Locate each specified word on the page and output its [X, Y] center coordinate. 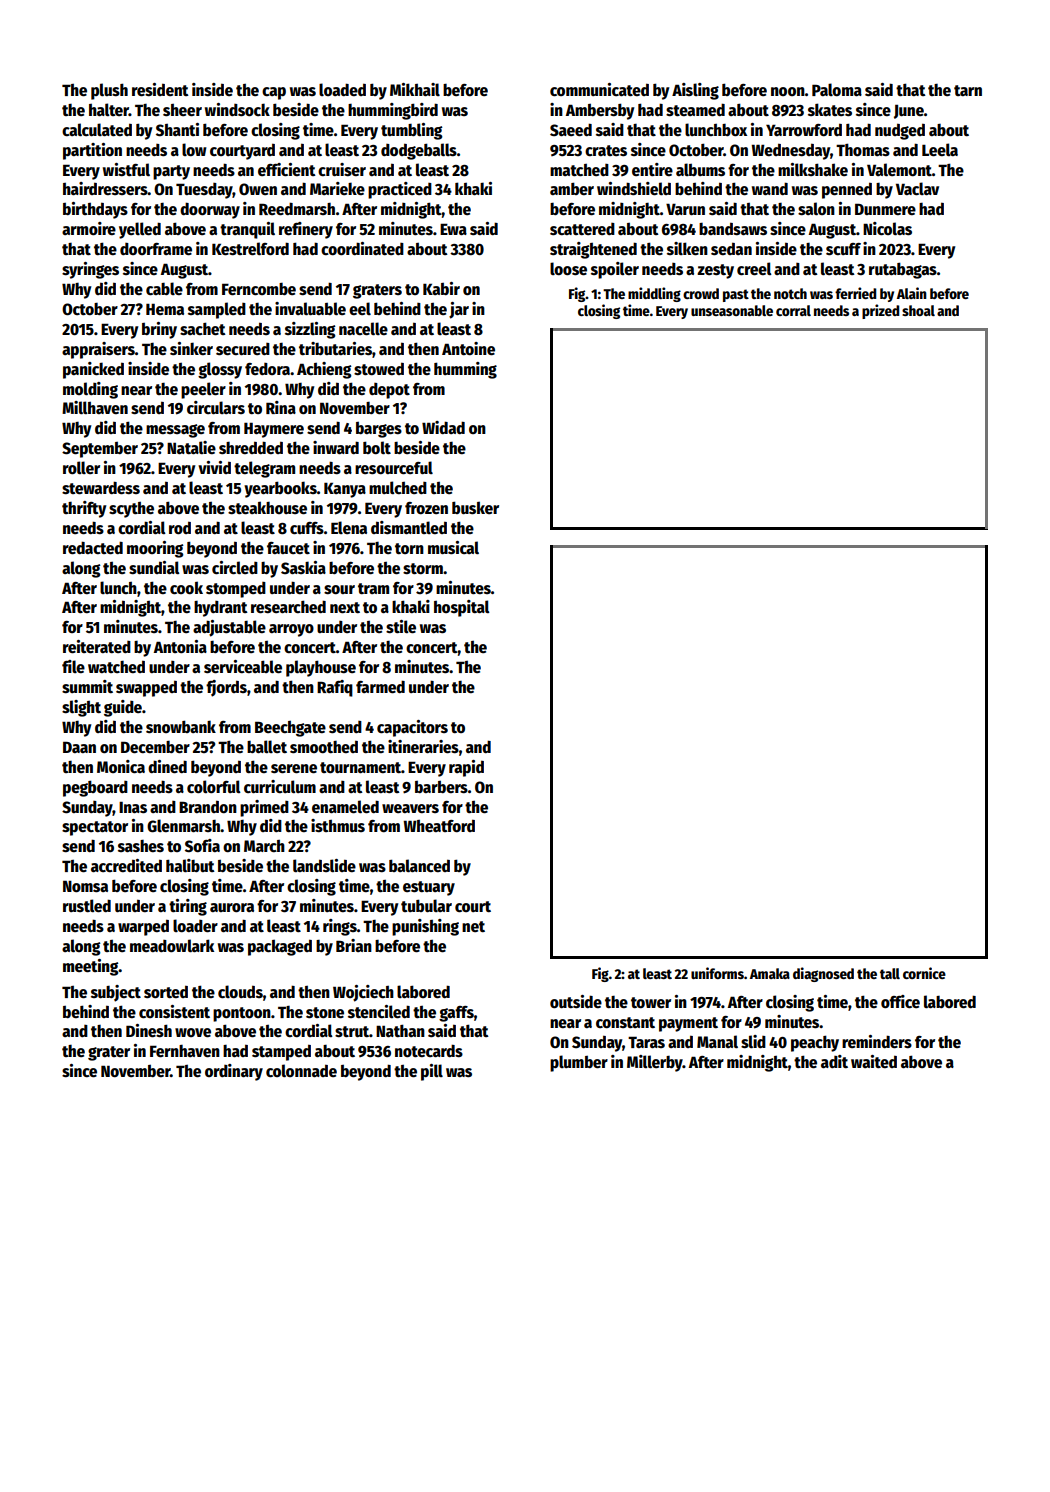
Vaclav [917, 189]
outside [576, 1002]
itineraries [423, 747]
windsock [237, 110]
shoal [918, 310]
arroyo [291, 630]
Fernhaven [185, 1051]
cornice [924, 973]
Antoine [468, 349]
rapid [466, 768]
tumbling [411, 131]
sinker [191, 349]
